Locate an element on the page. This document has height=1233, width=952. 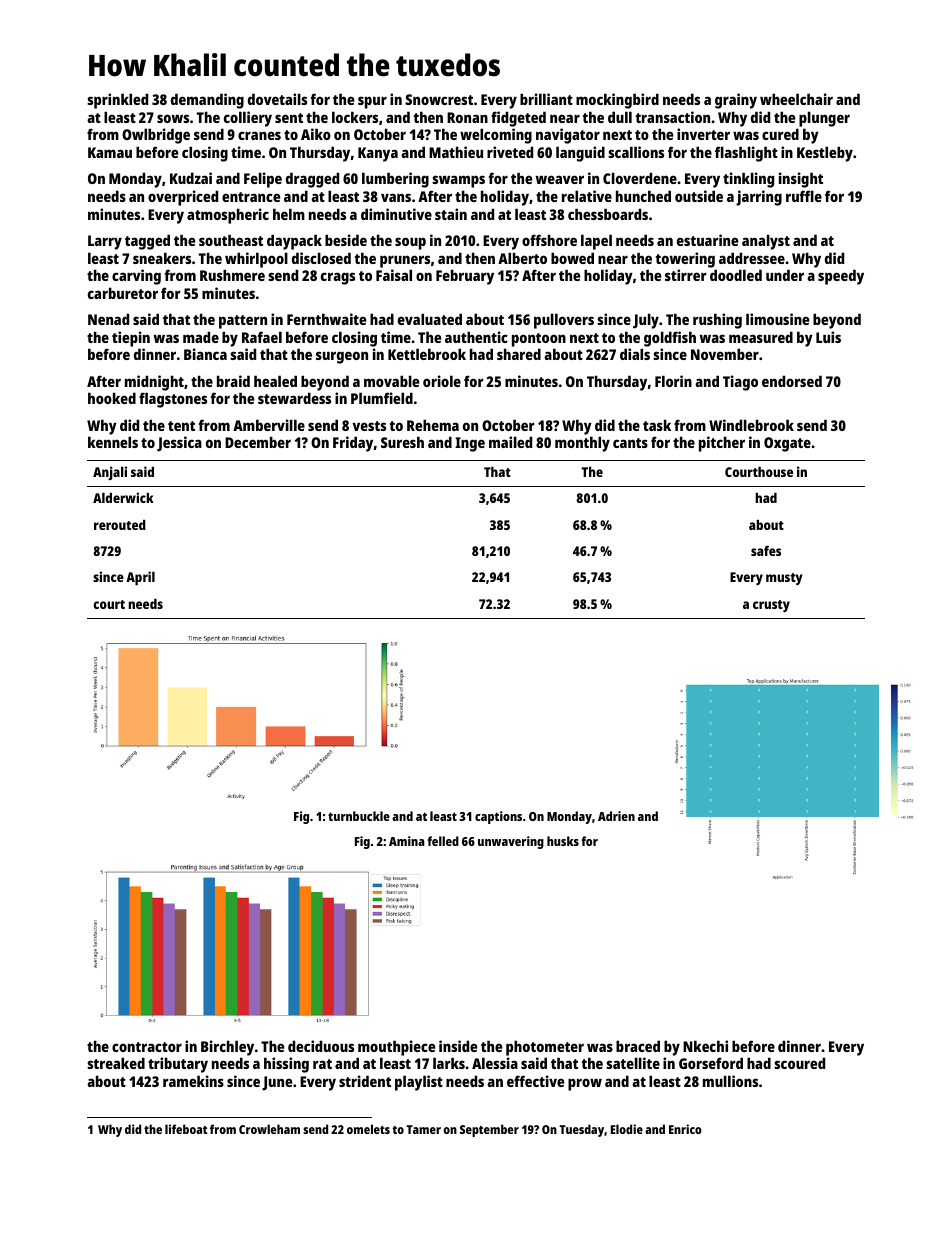
rerouted is located at coordinates (120, 525).
